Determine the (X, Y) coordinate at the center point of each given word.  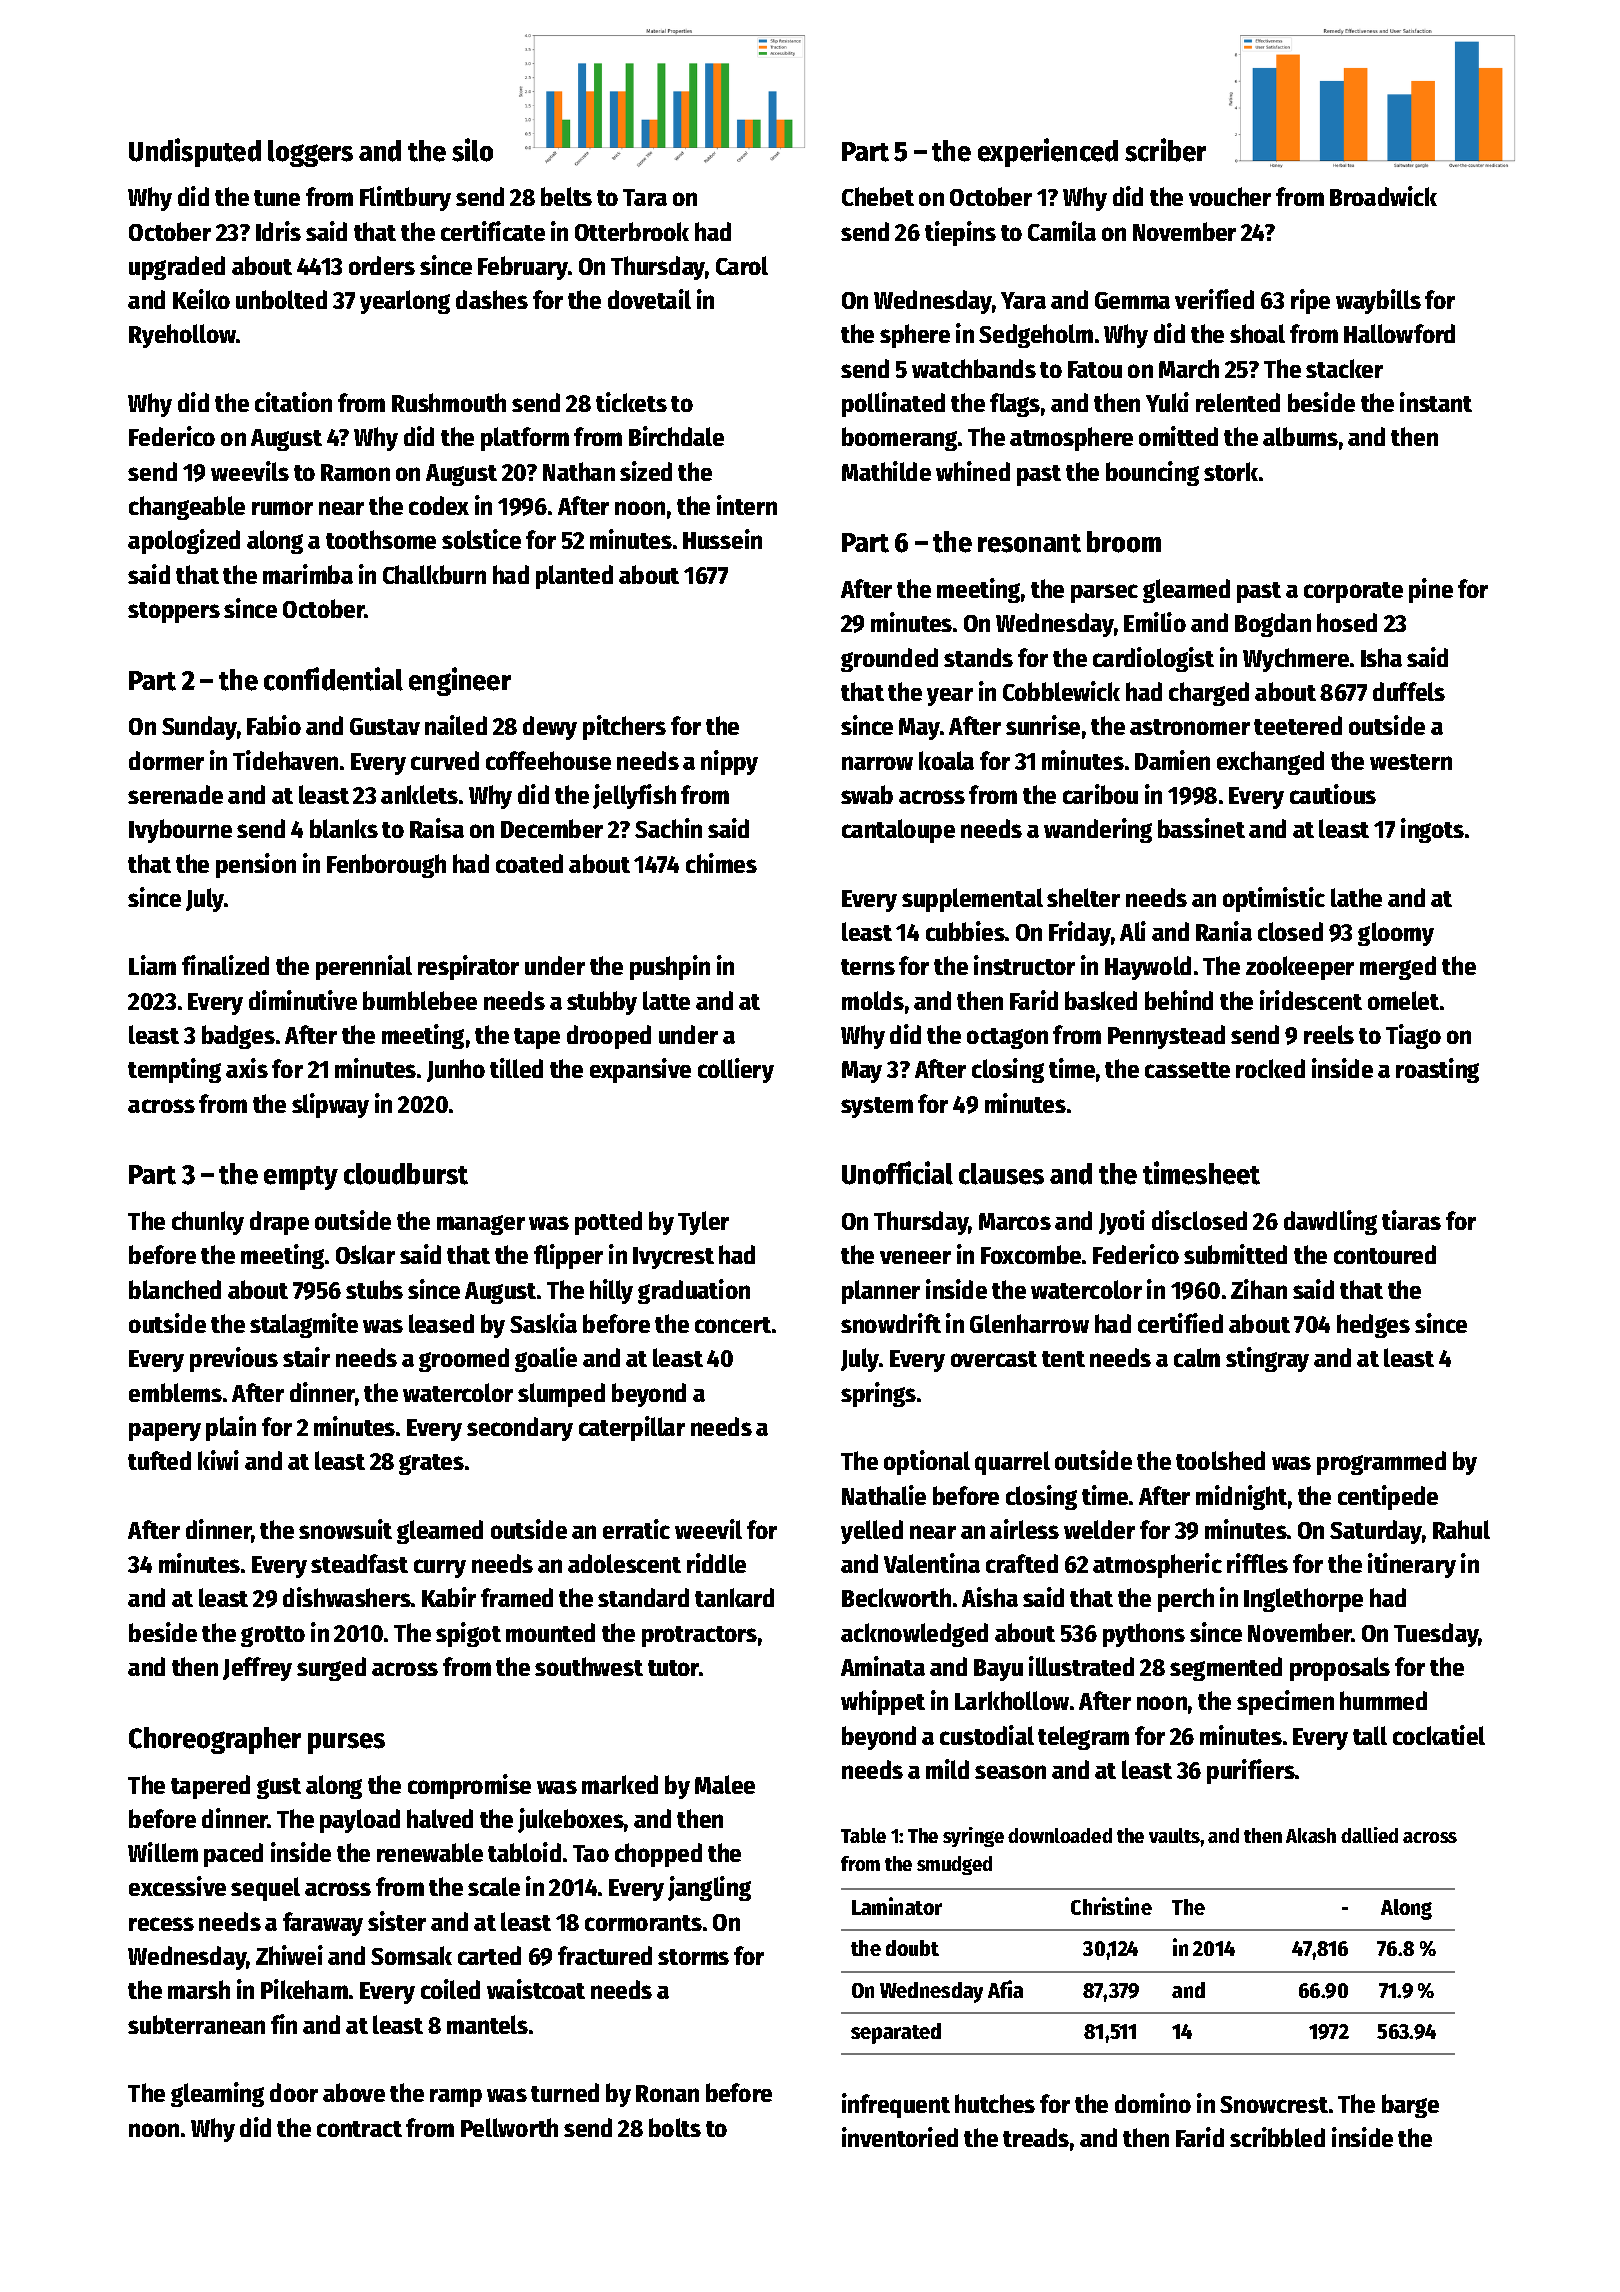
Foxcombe (1031, 1254)
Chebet (878, 196)
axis (247, 1068)
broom (1124, 542)
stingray (1267, 1359)
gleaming (217, 2094)
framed (517, 1597)
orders (382, 265)
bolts (675, 2127)
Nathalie (884, 1495)
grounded (889, 660)
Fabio (274, 725)
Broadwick (1383, 196)
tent (1063, 1359)
